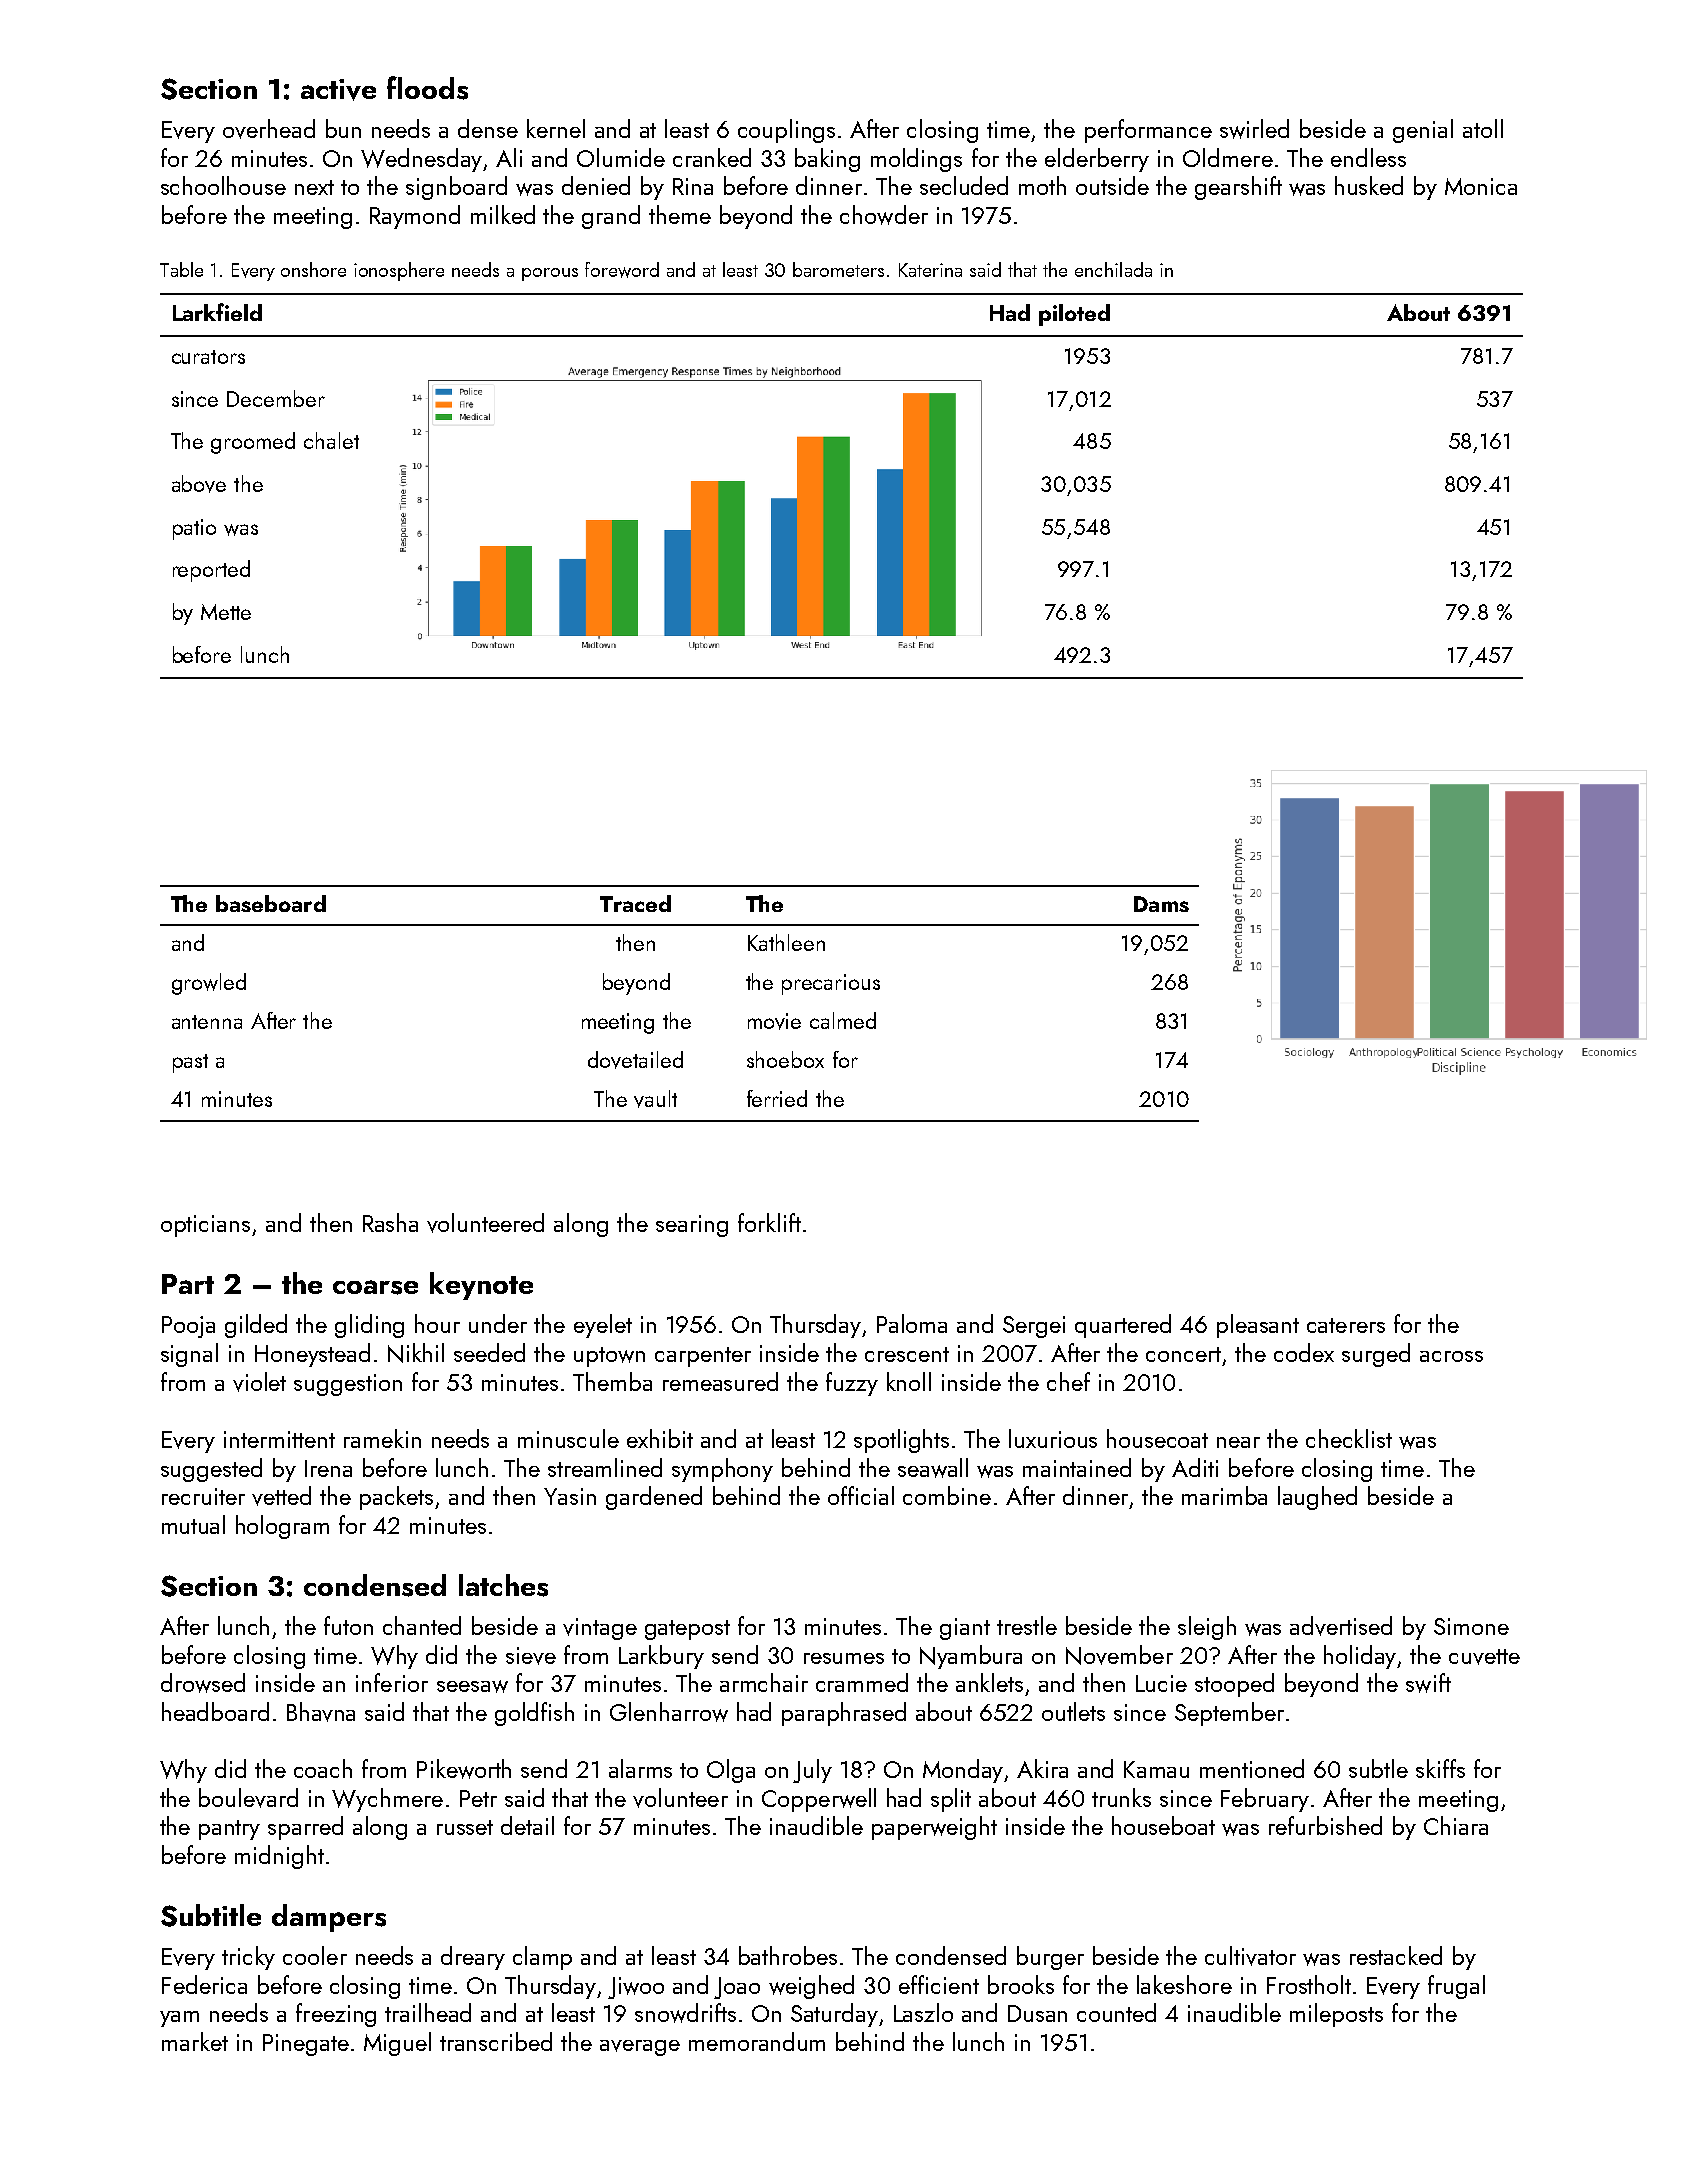  What do you see at coordinates (635, 903) in the screenshot?
I see `Traced` at bounding box center [635, 903].
